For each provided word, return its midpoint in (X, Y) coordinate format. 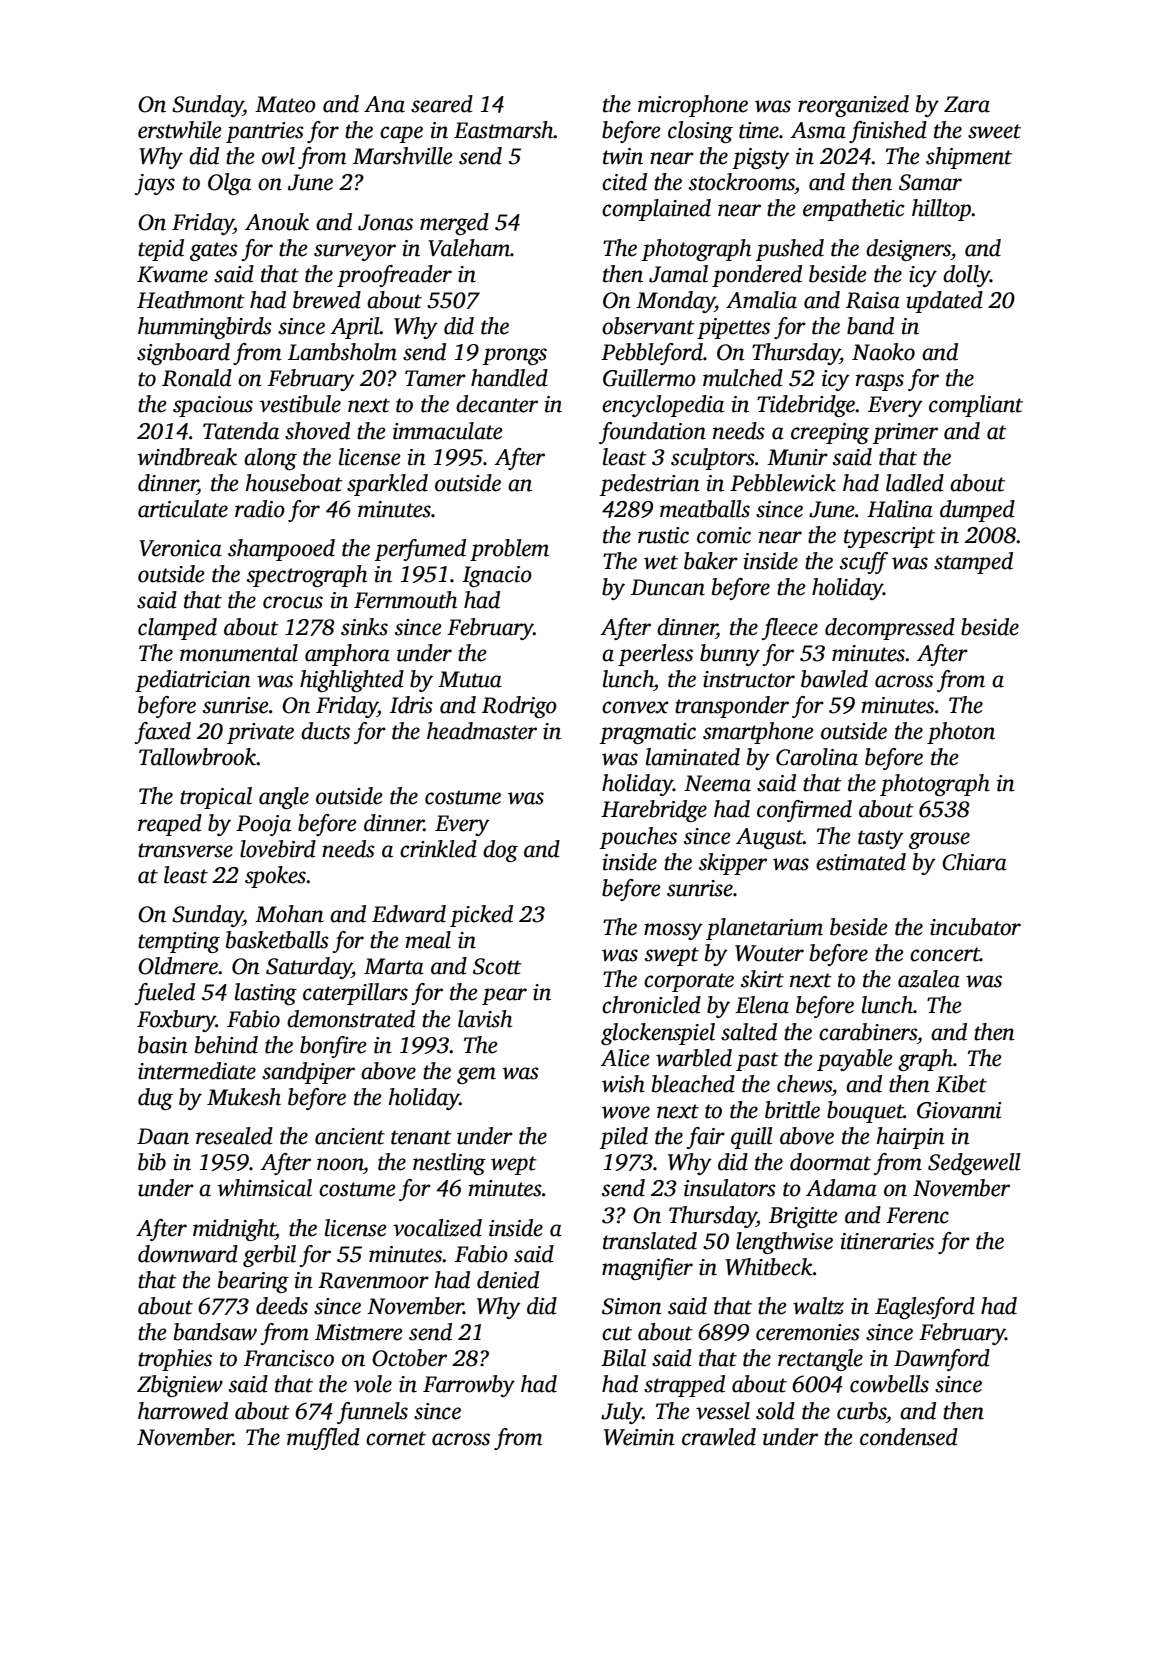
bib (152, 1162)
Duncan (668, 587)
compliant (976, 406)
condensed (909, 1437)
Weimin (639, 1437)
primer (905, 433)
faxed (162, 733)
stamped (973, 563)
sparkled (387, 485)
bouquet (865, 1112)
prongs (515, 356)
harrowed (183, 1411)
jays (155, 184)
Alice (624, 1058)
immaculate (447, 431)
